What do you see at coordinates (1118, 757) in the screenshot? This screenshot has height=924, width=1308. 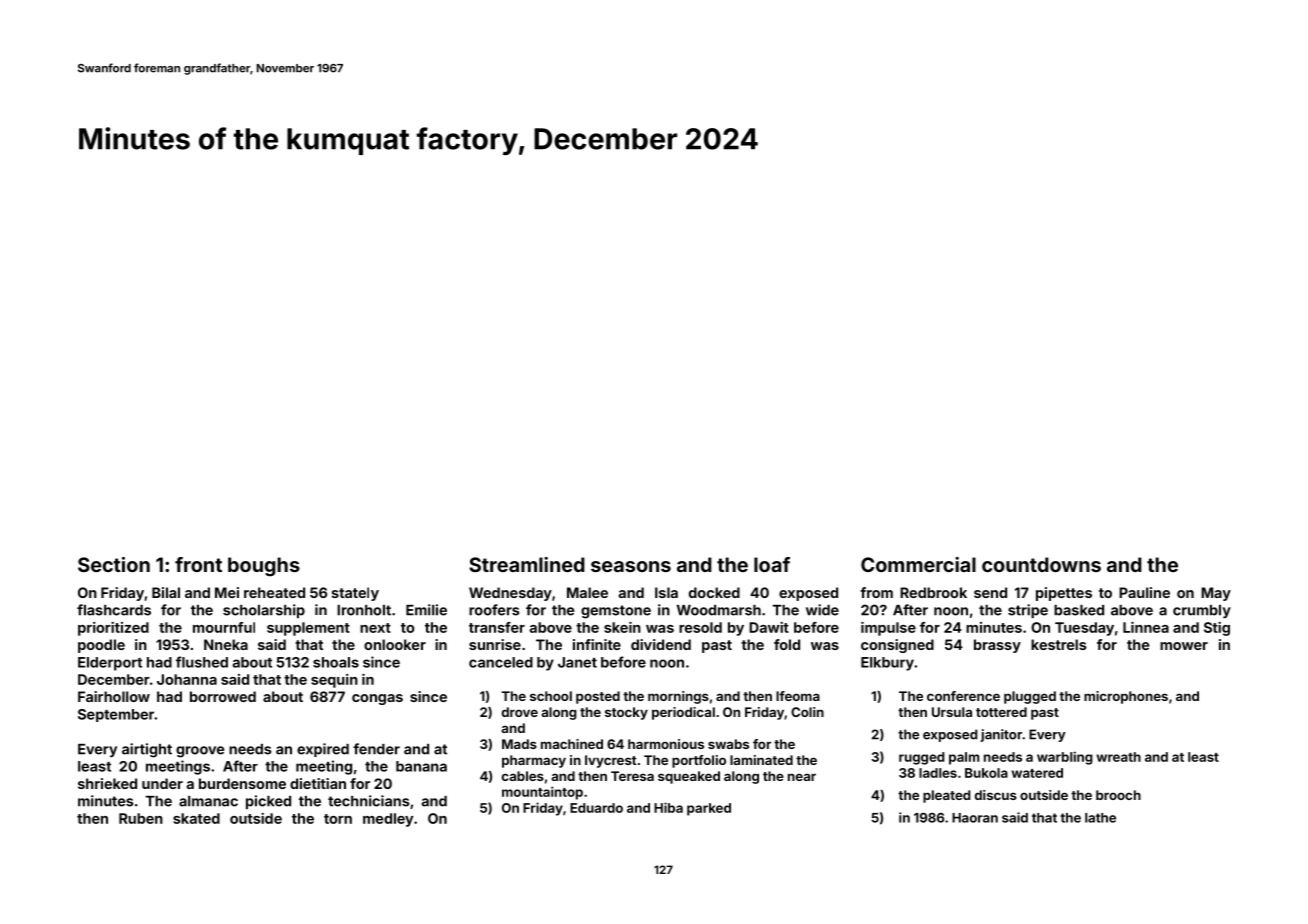 I see `wreath` at bounding box center [1118, 757].
